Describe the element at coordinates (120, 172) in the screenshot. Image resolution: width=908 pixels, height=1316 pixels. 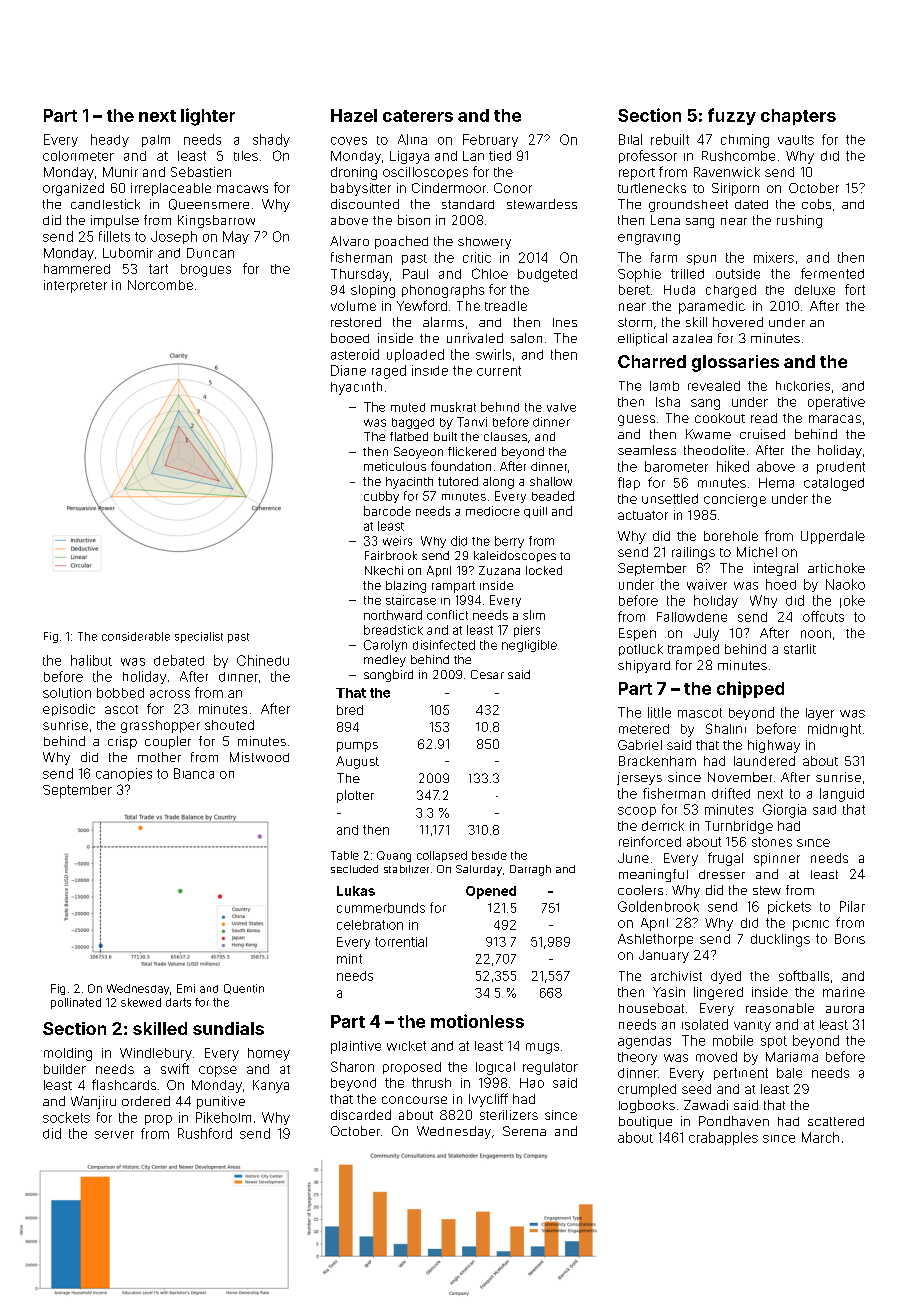
I see `Munir` at that location.
